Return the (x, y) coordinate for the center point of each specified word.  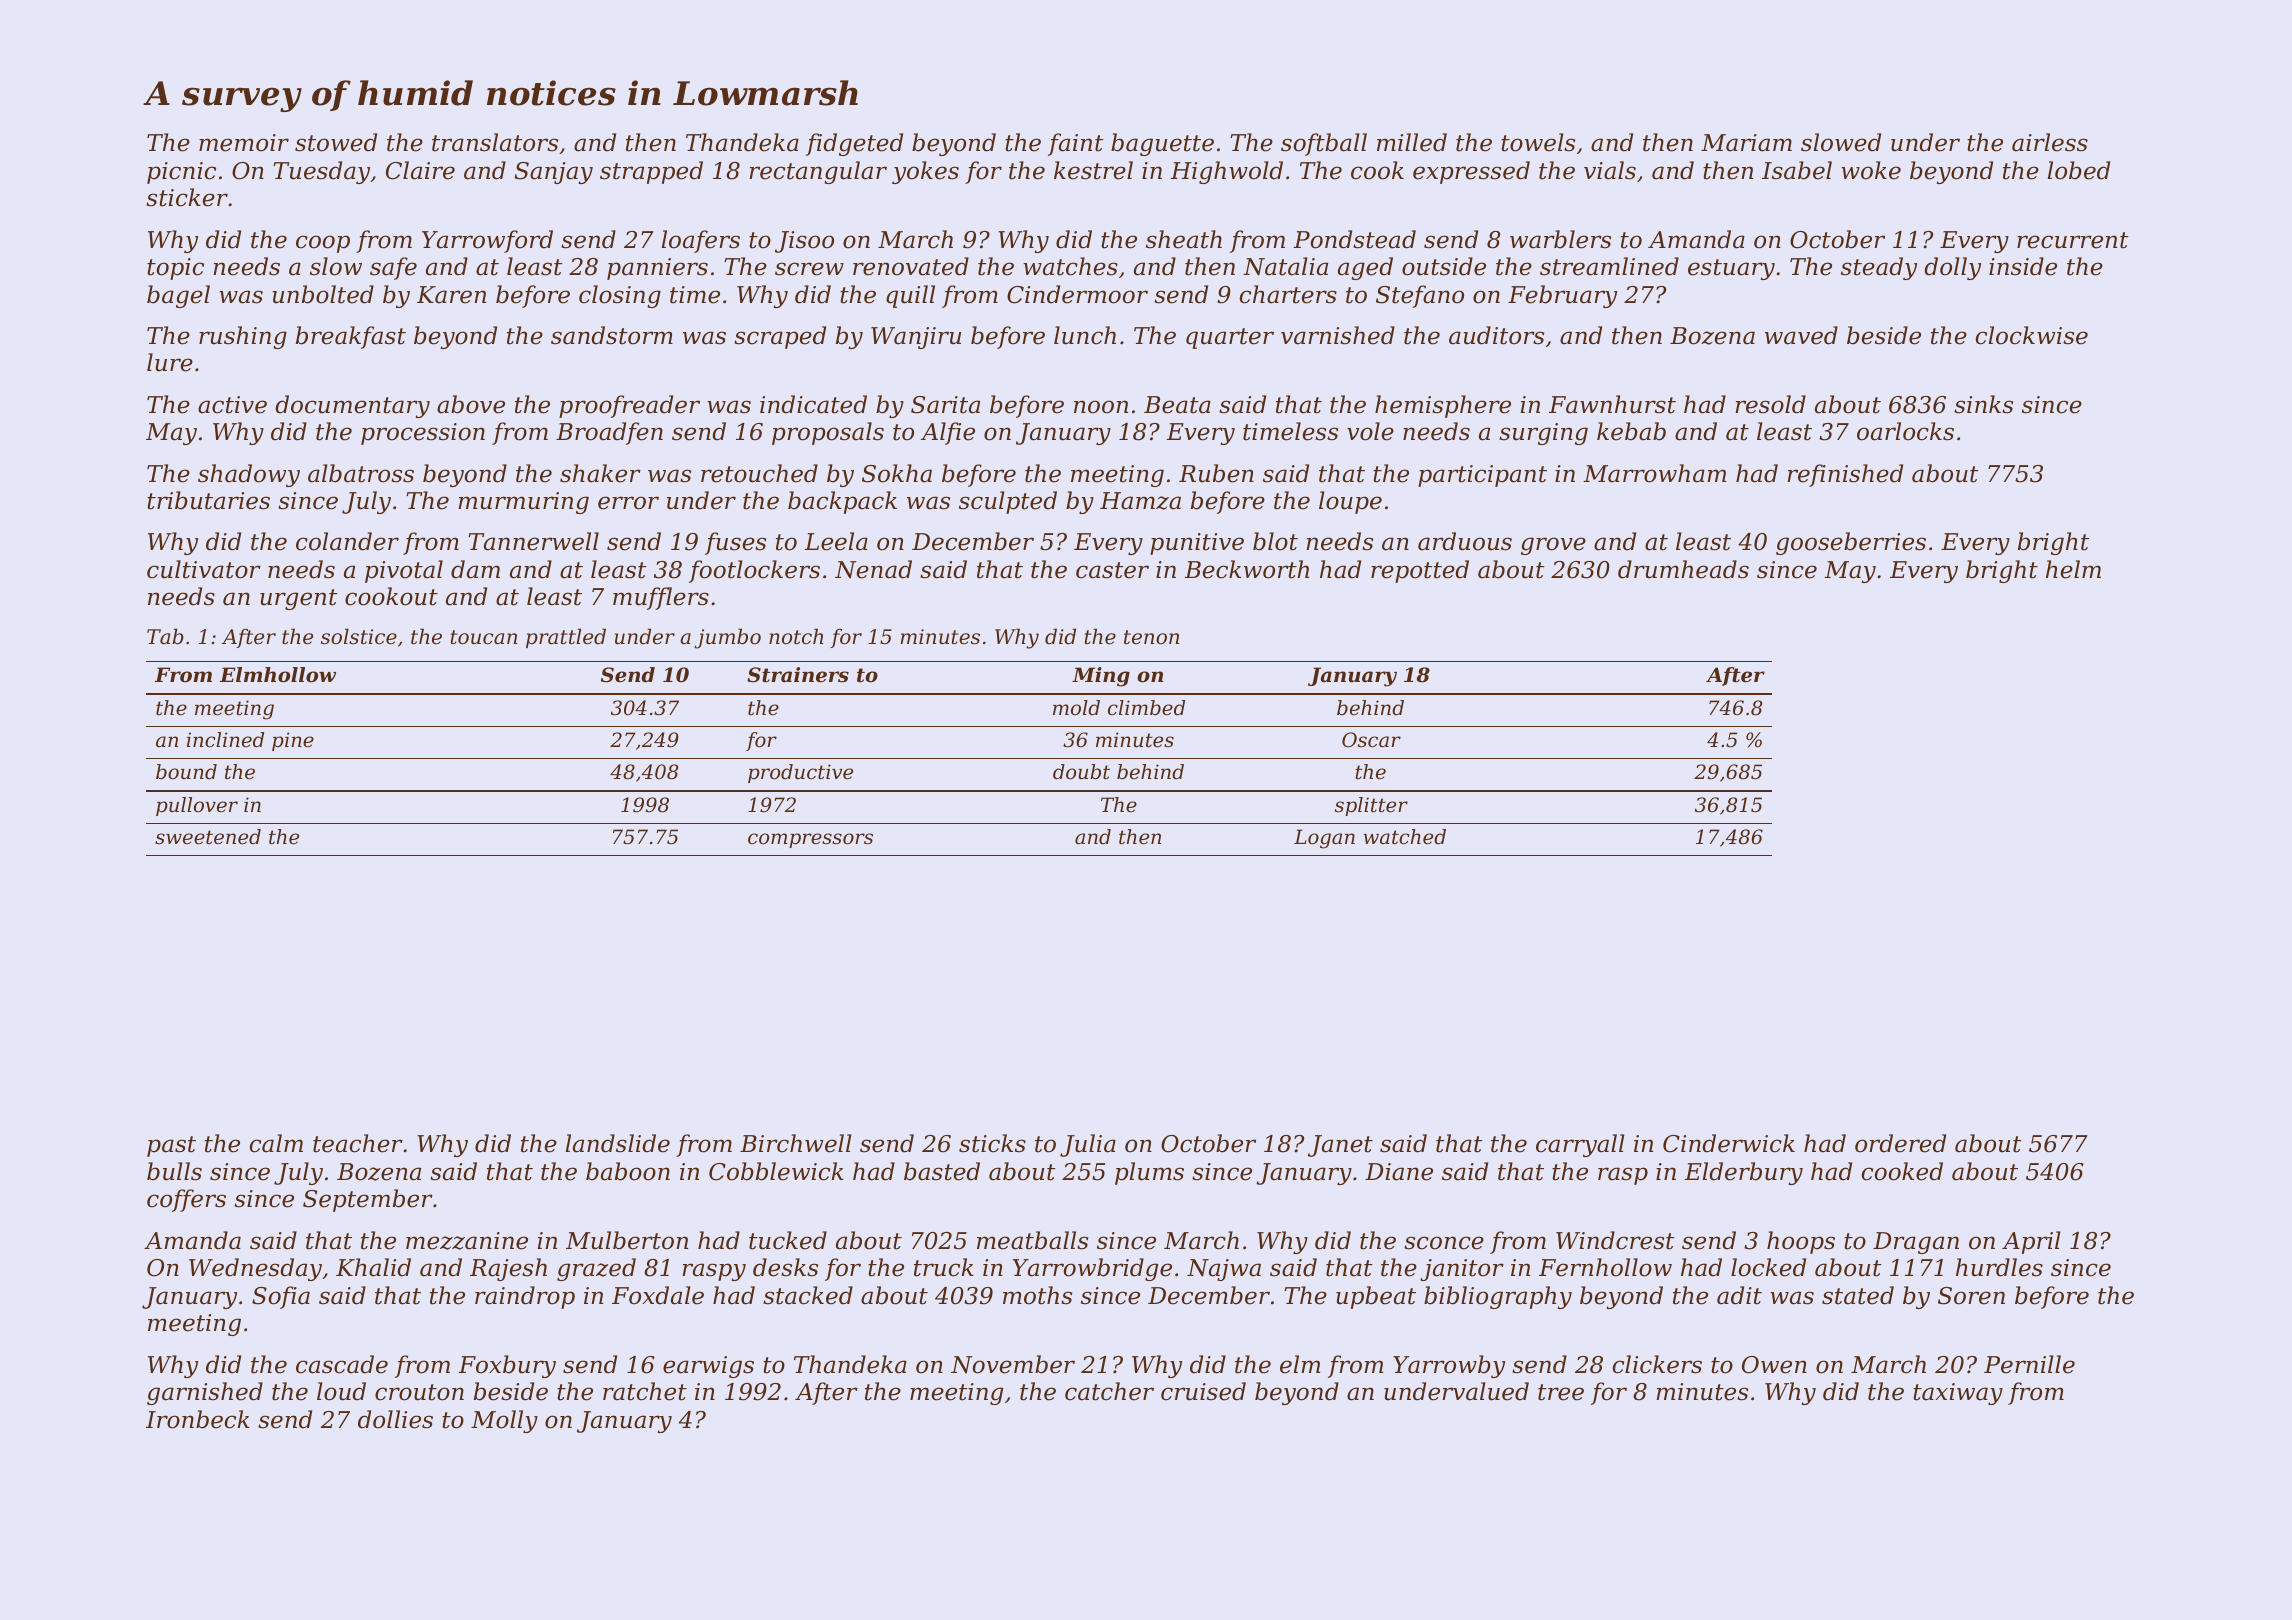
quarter (1230, 338)
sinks (1983, 404)
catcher (1109, 1391)
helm (2073, 569)
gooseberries (1851, 543)
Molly (504, 1421)
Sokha (897, 473)
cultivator (204, 569)
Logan (1324, 839)
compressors (810, 840)
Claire (420, 170)
